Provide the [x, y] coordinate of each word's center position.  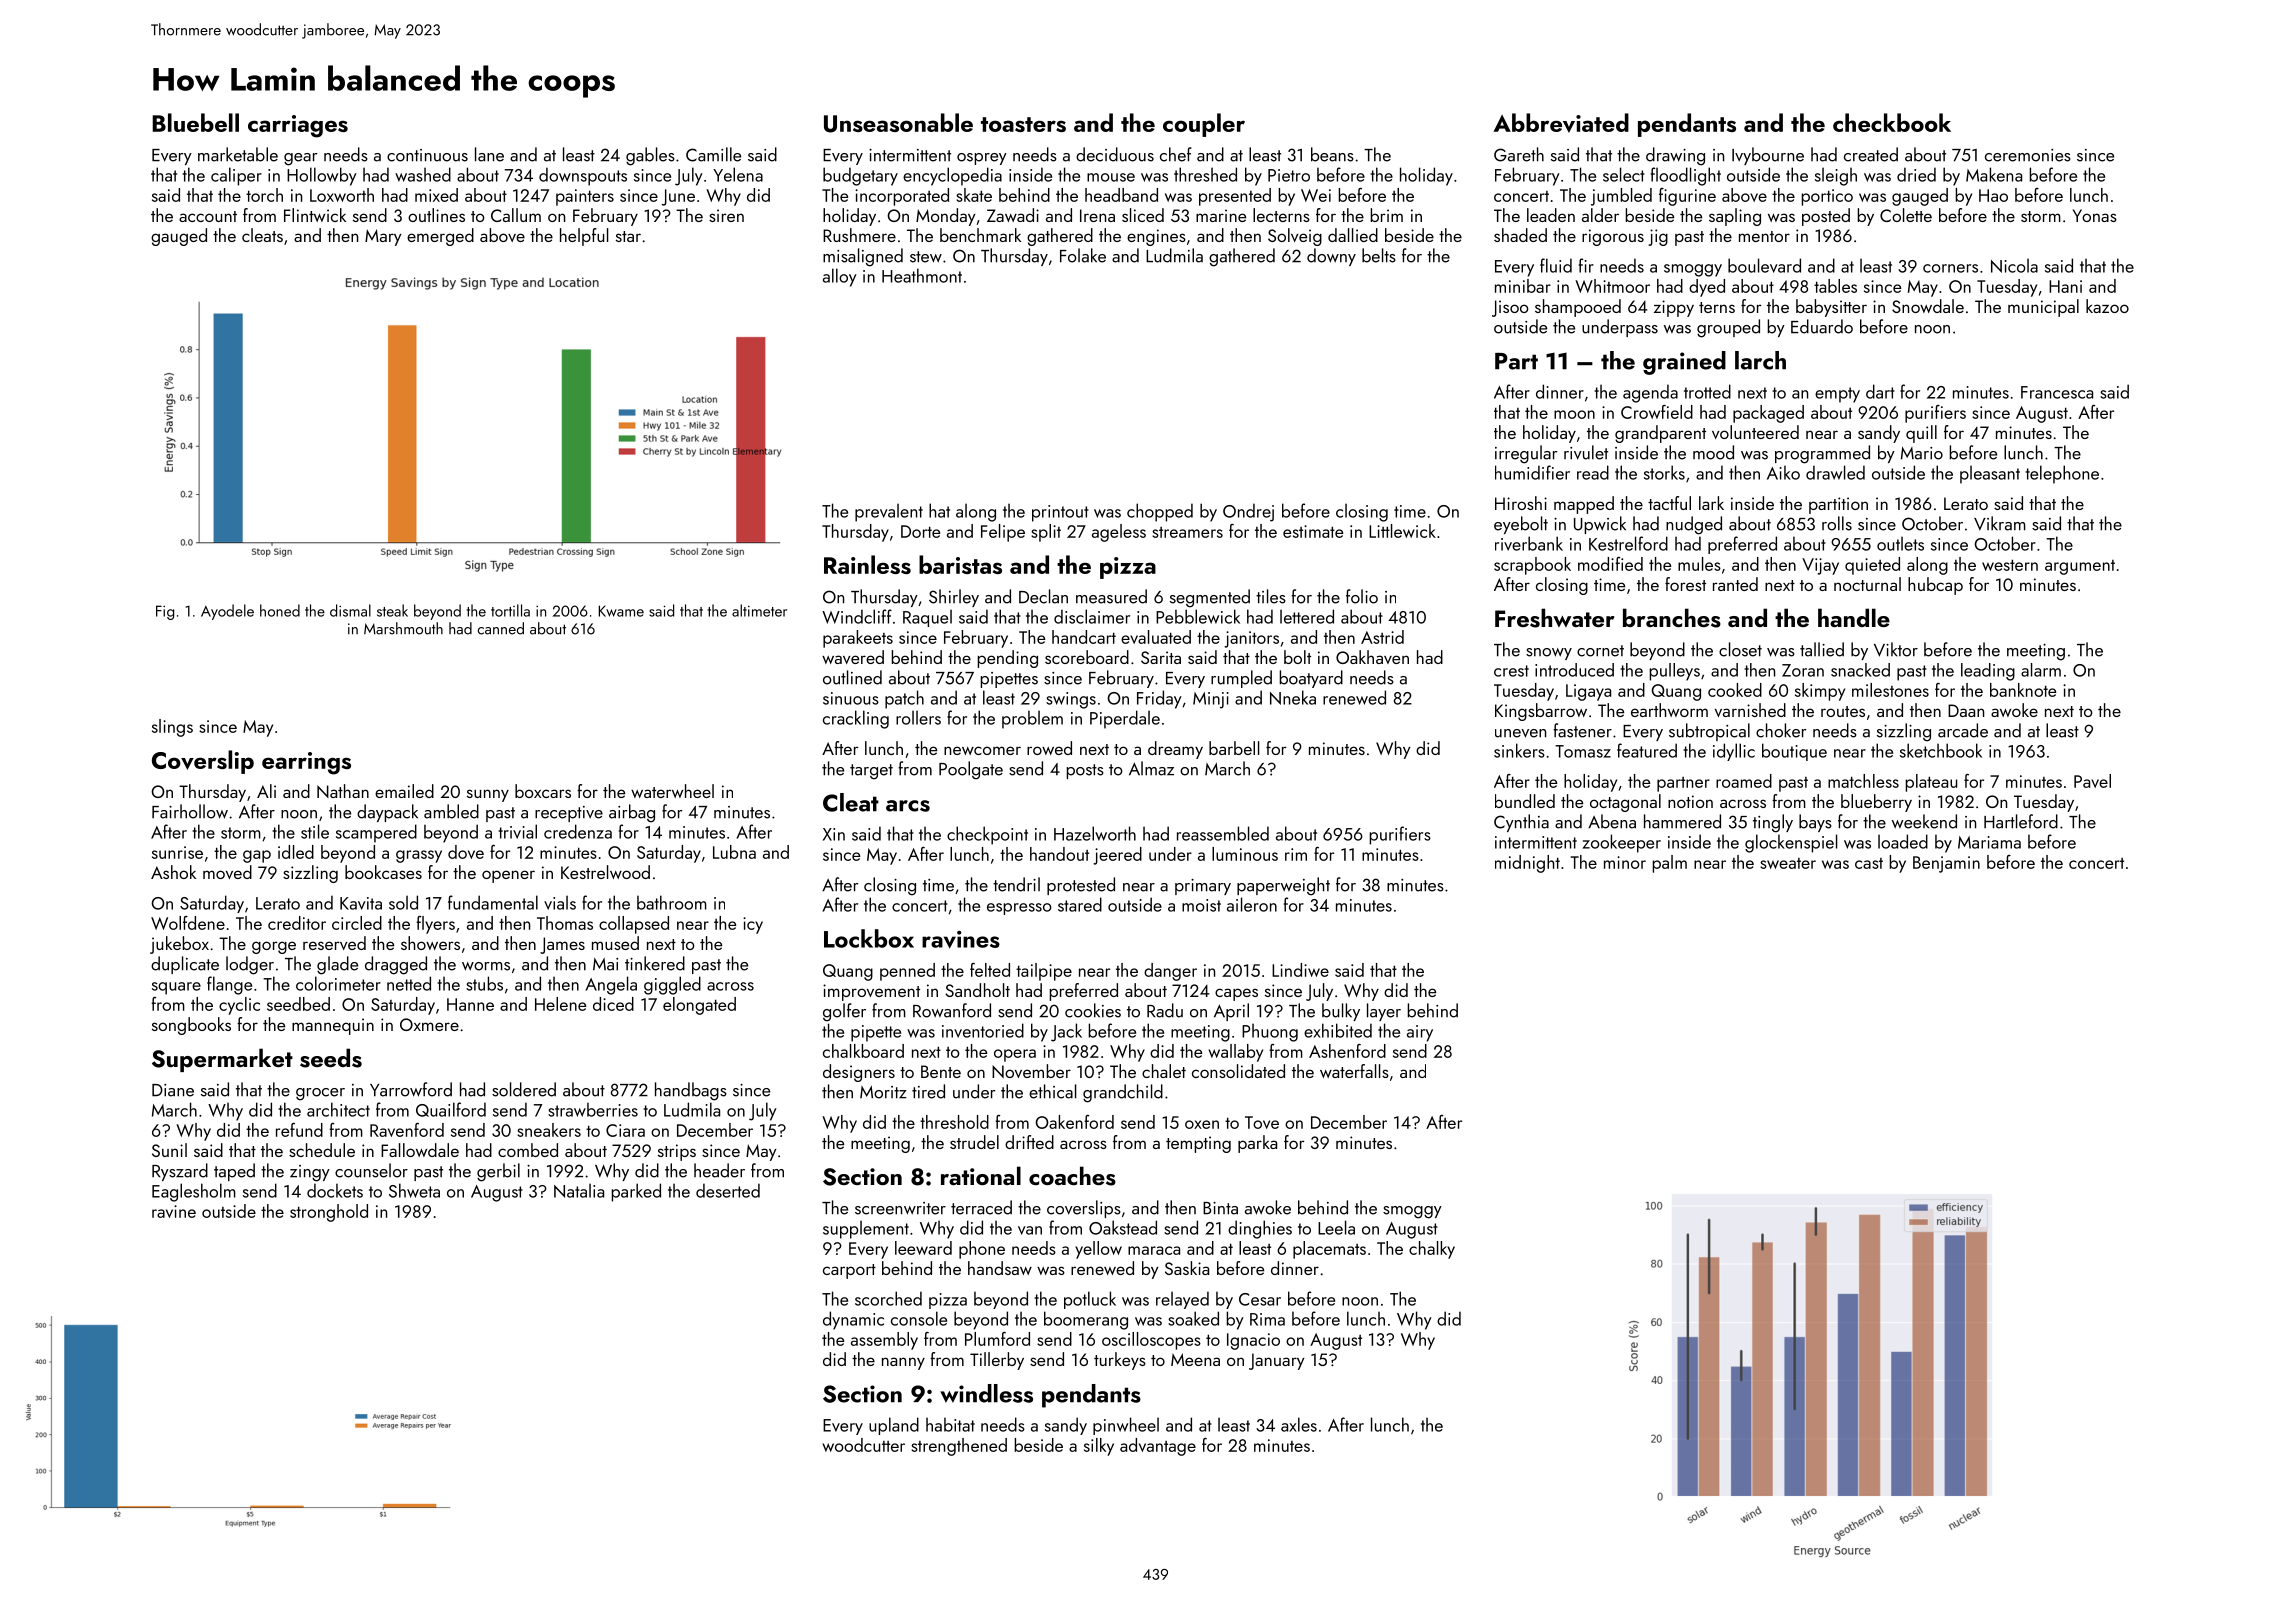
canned [501, 628]
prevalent [889, 512]
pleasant [1990, 474]
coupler [1204, 125]
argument [2080, 567]
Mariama [1989, 842]
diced [613, 1004]
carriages [298, 126]
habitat [950, 1424]
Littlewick [1402, 531]
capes [1236, 994]
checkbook [1892, 122]
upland [894, 1426]
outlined [852, 677]
